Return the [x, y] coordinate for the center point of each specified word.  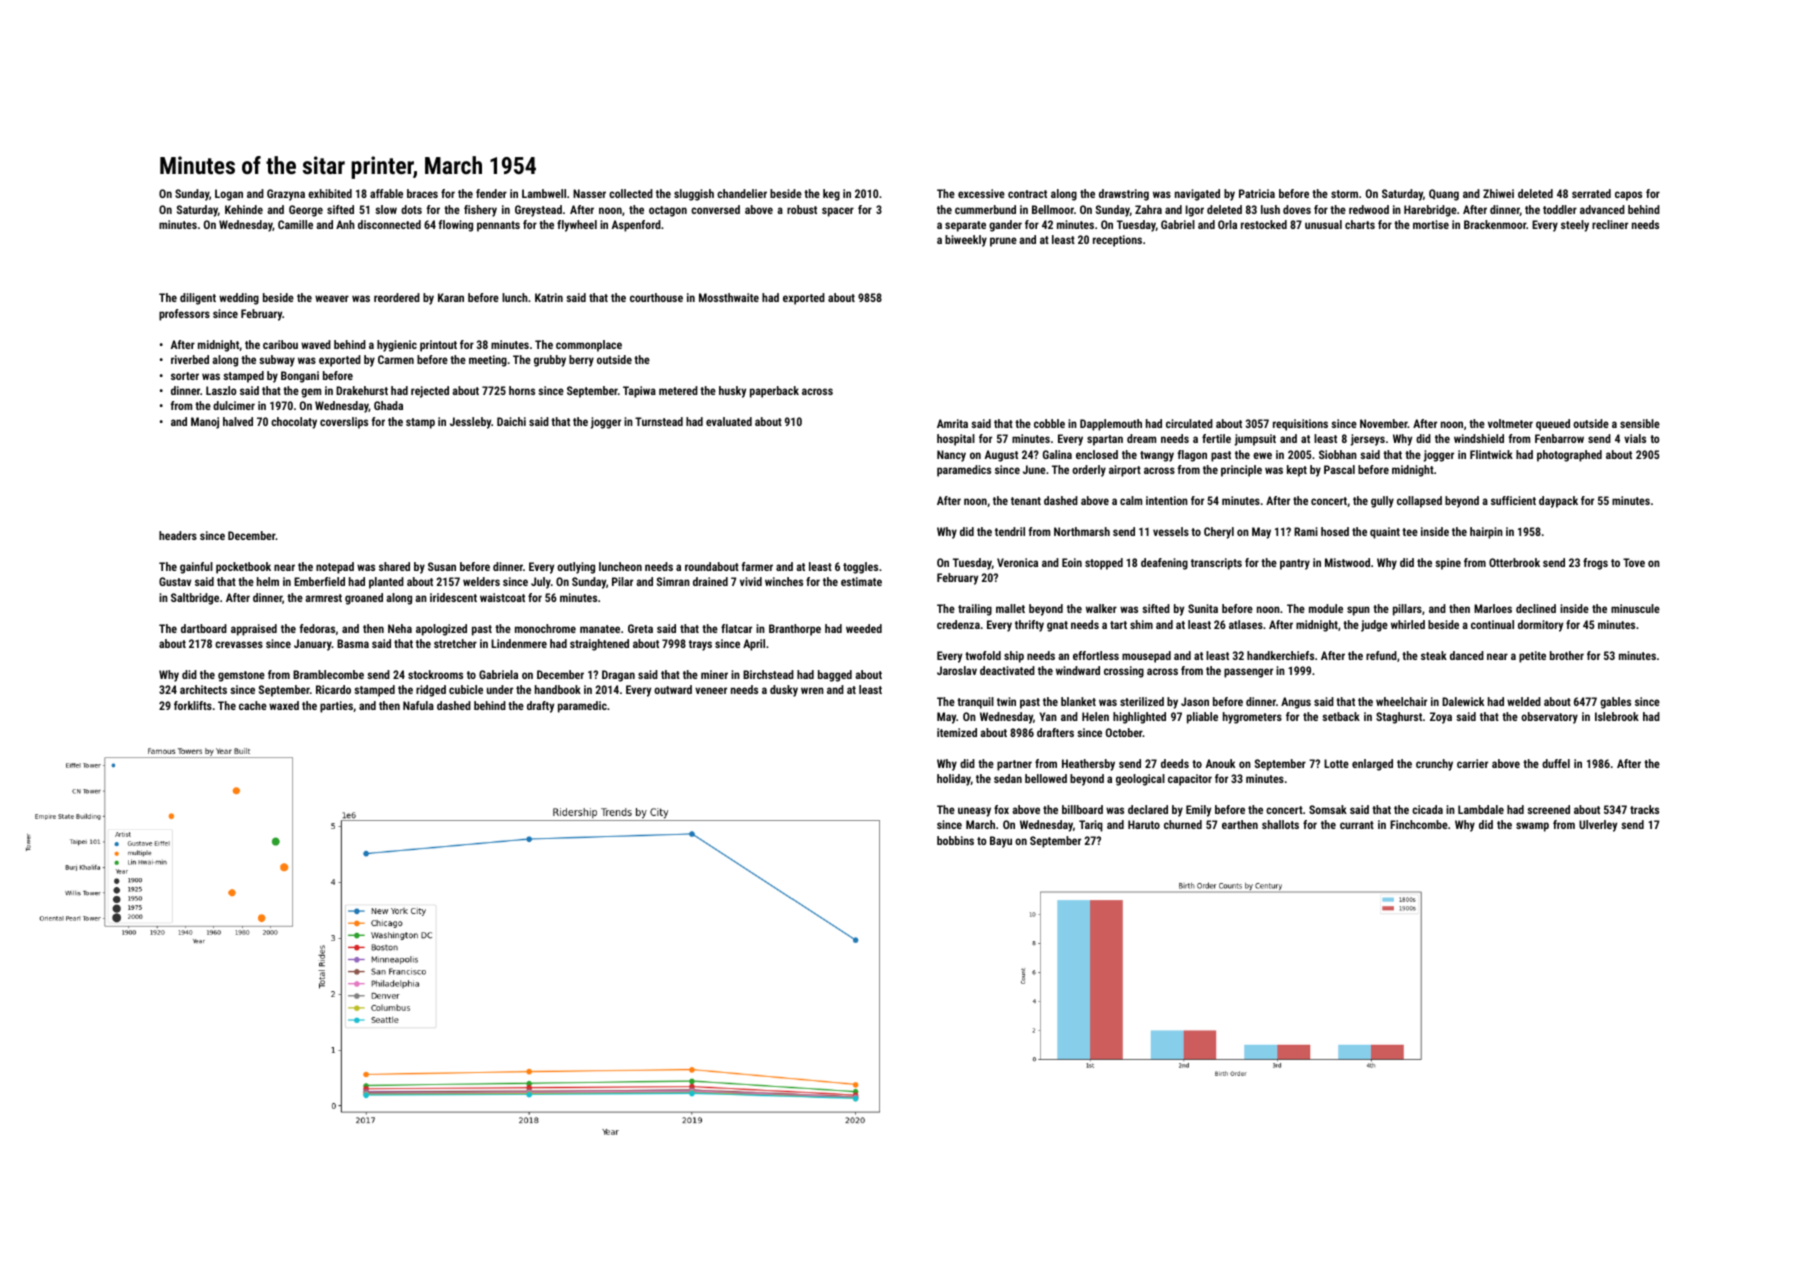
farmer [757, 566]
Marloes [1493, 608]
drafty [540, 707]
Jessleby [470, 423]
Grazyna [286, 195]
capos [1628, 196]
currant [1357, 825]
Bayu [1001, 842]
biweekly [966, 241]
